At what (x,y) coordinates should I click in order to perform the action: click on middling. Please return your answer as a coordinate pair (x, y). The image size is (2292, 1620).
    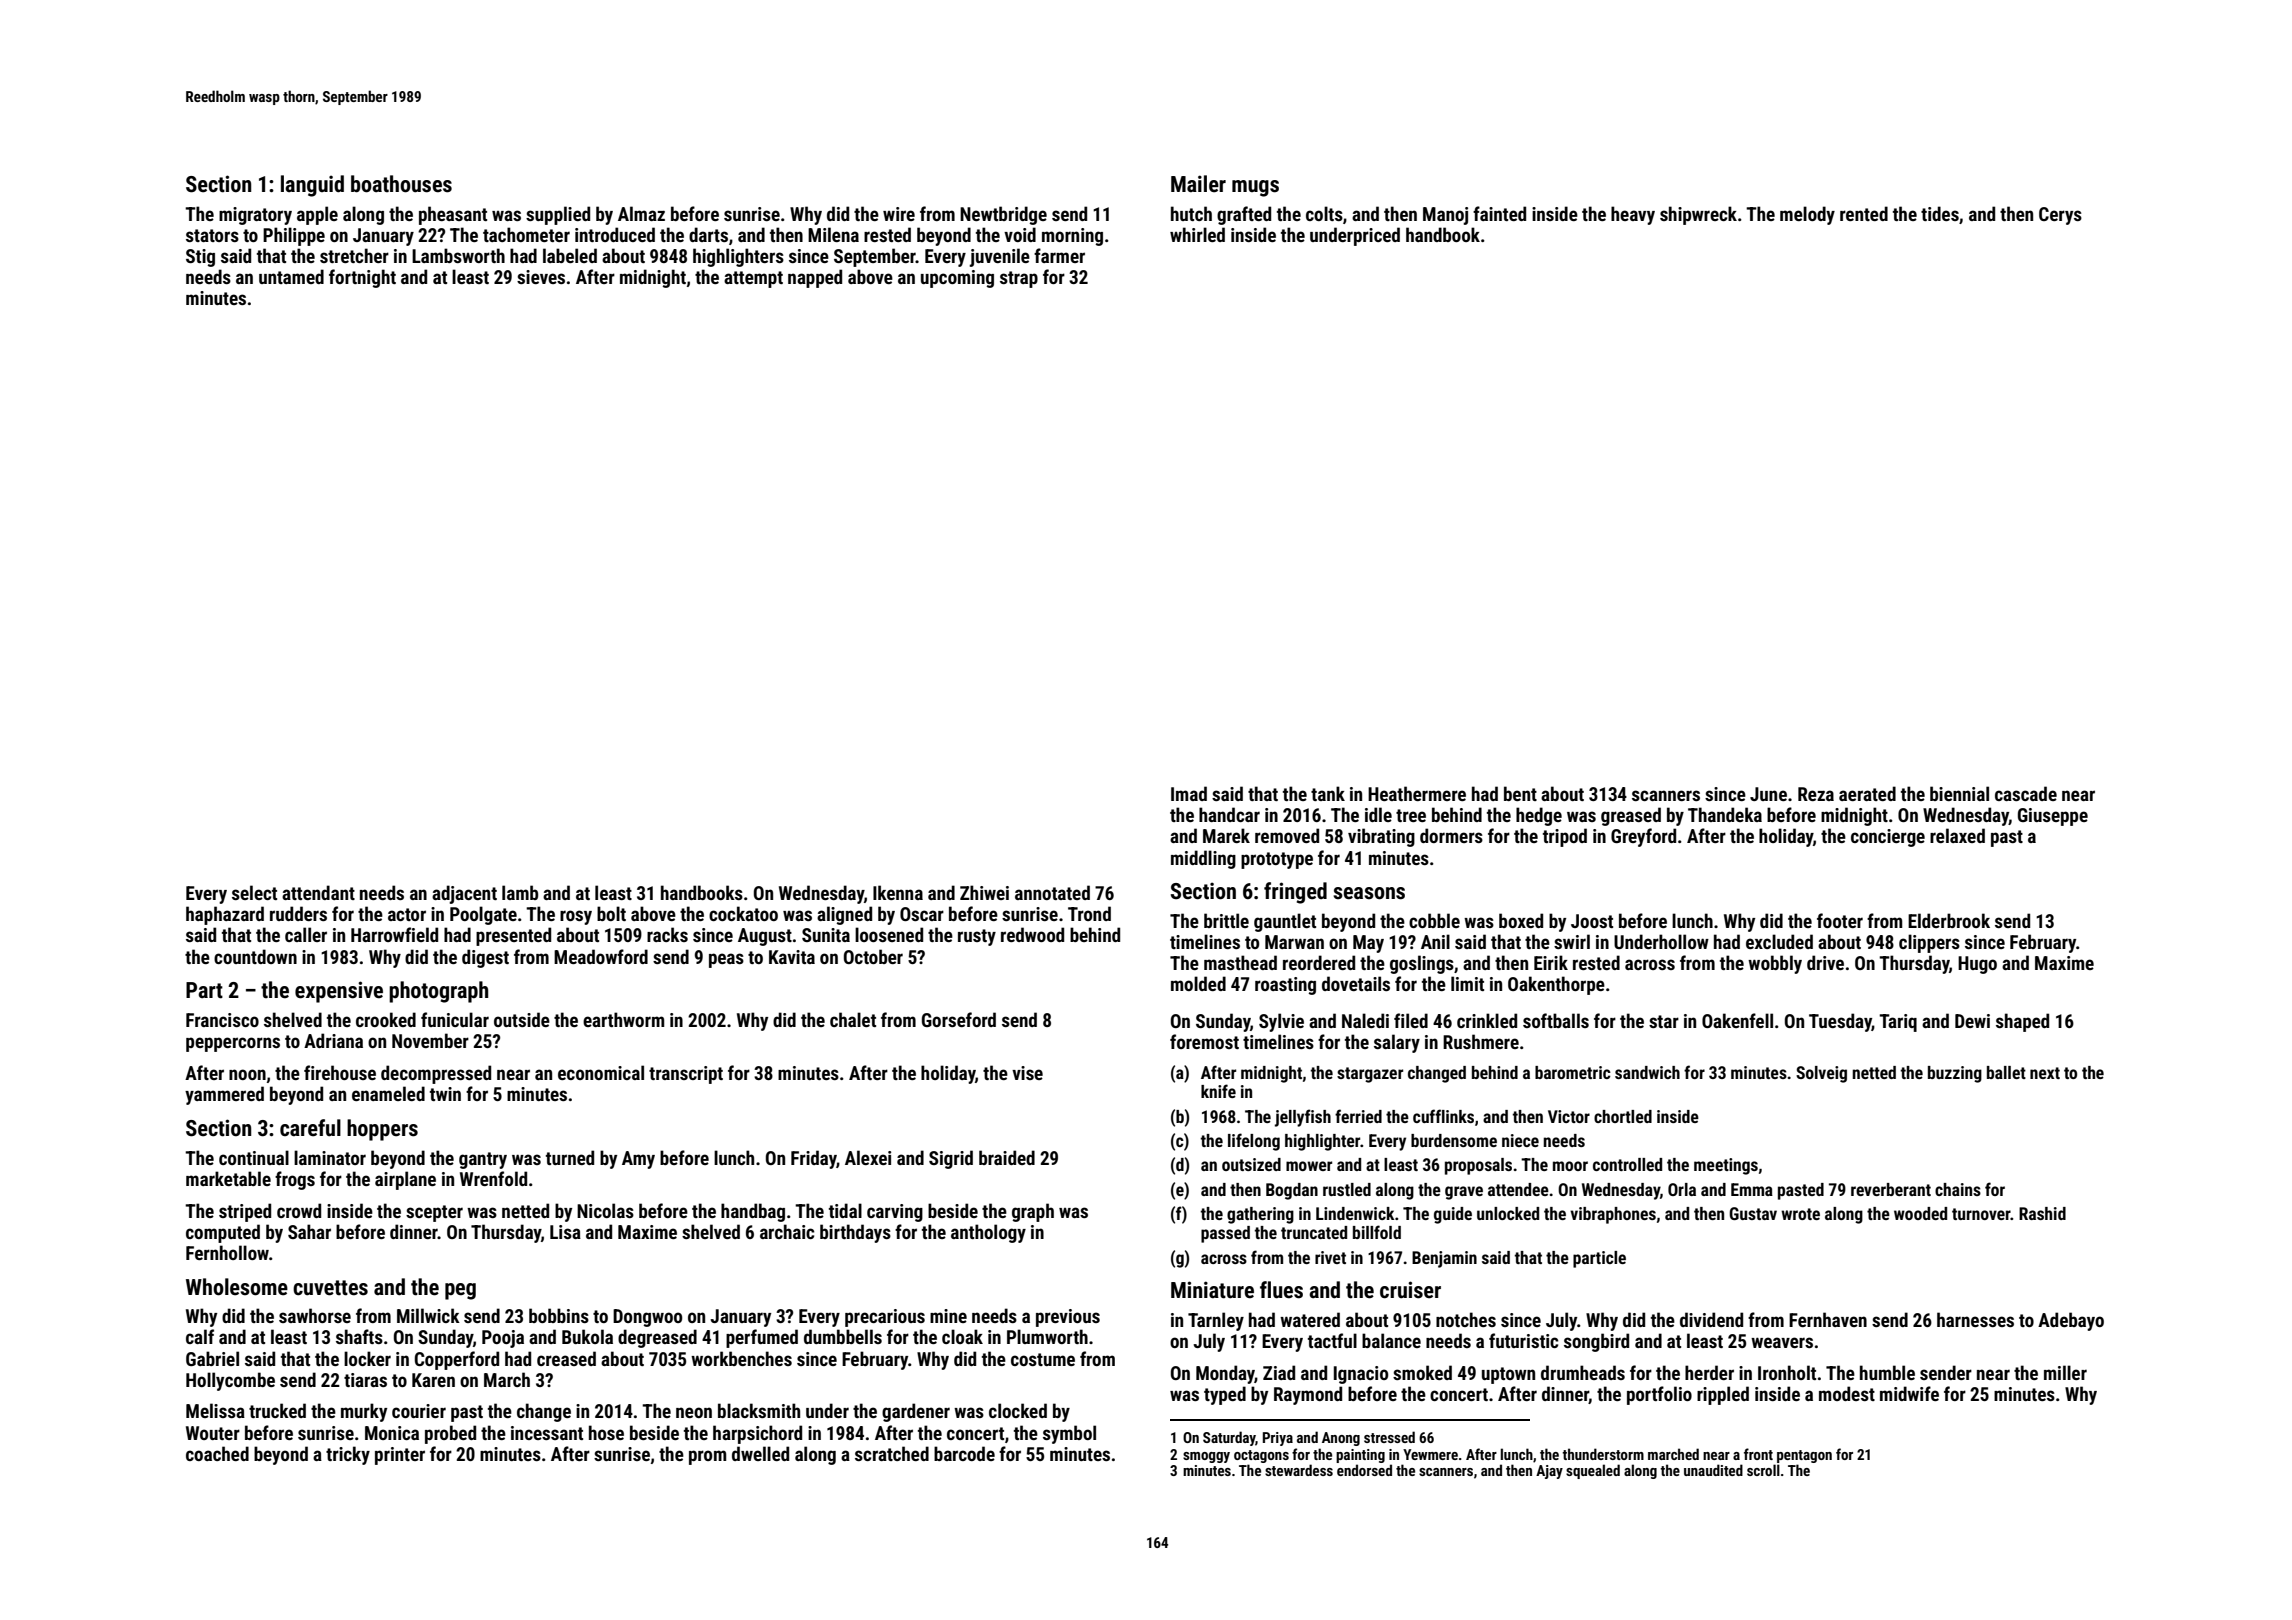
    Looking at the image, I should click on (1203, 859).
